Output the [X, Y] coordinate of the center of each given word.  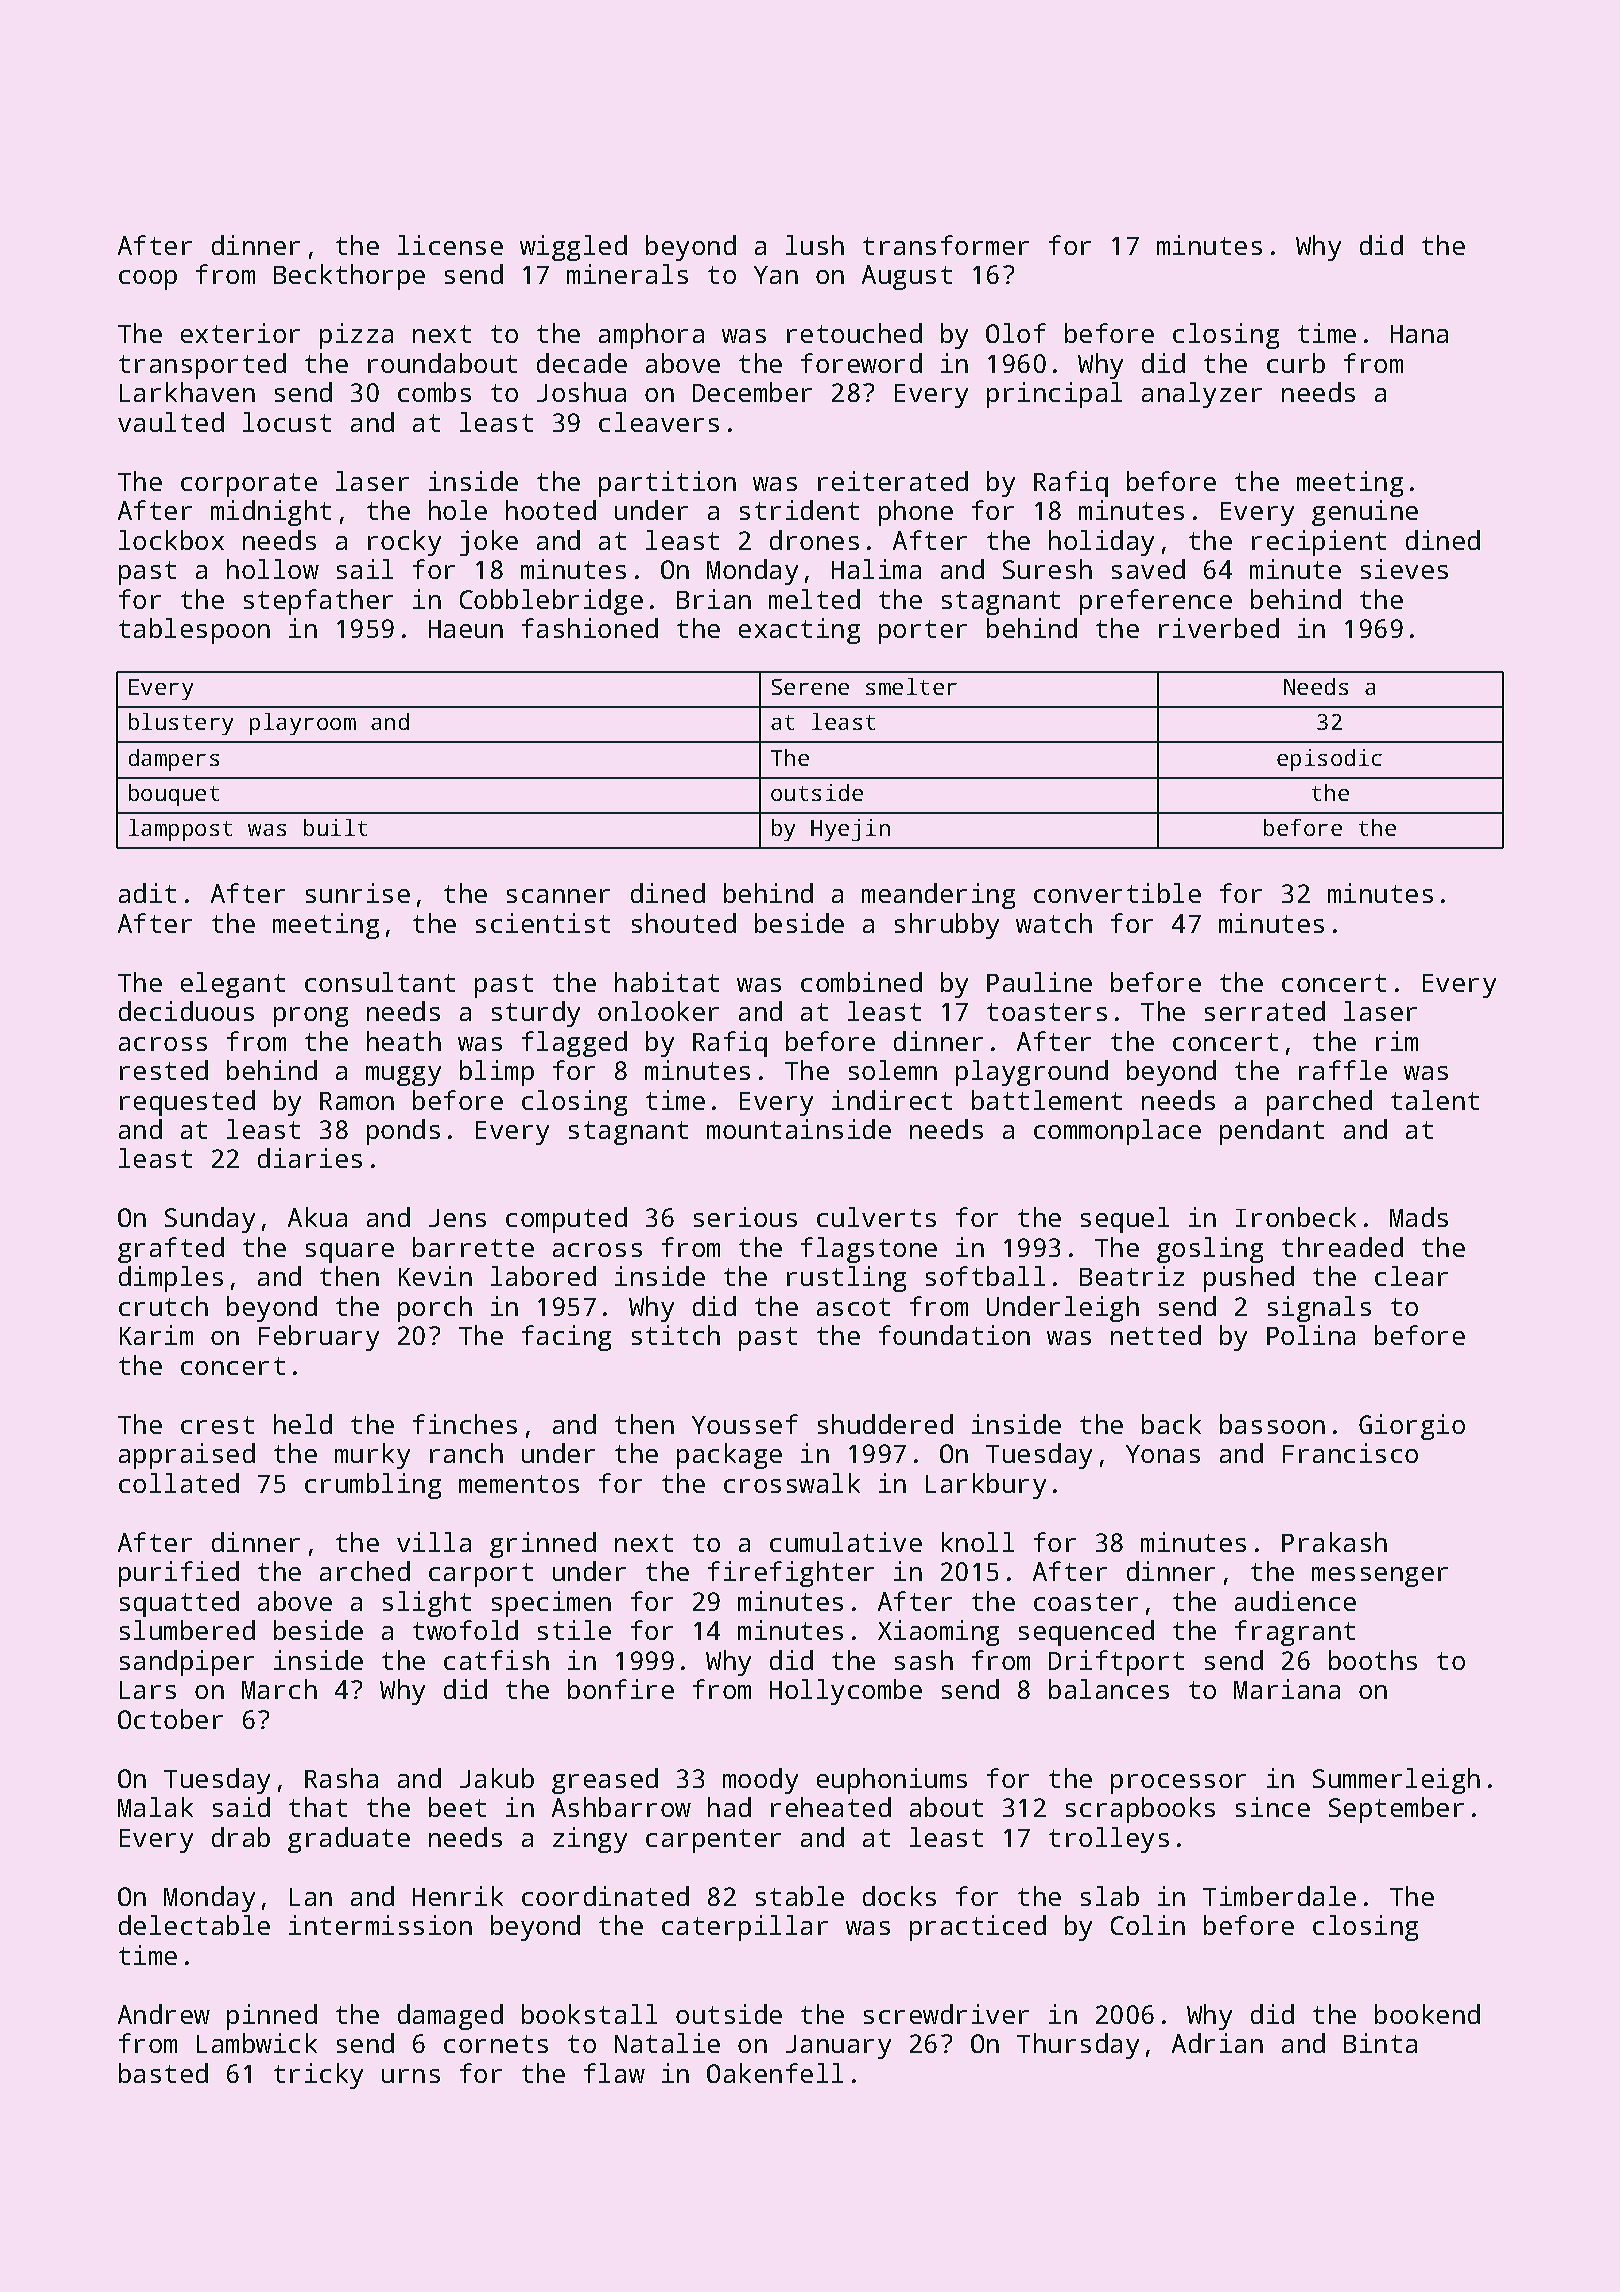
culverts [876, 1217]
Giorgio [1412, 1427]
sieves [1404, 569]
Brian [714, 599]
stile [574, 1630]
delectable [194, 1925]
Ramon [357, 1101]
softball [985, 1276]
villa [434, 1542]
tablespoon [194, 631]
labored [543, 1276]
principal [1054, 395]
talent [1435, 1100]
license [450, 245]
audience [1295, 1601]
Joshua [581, 392]
